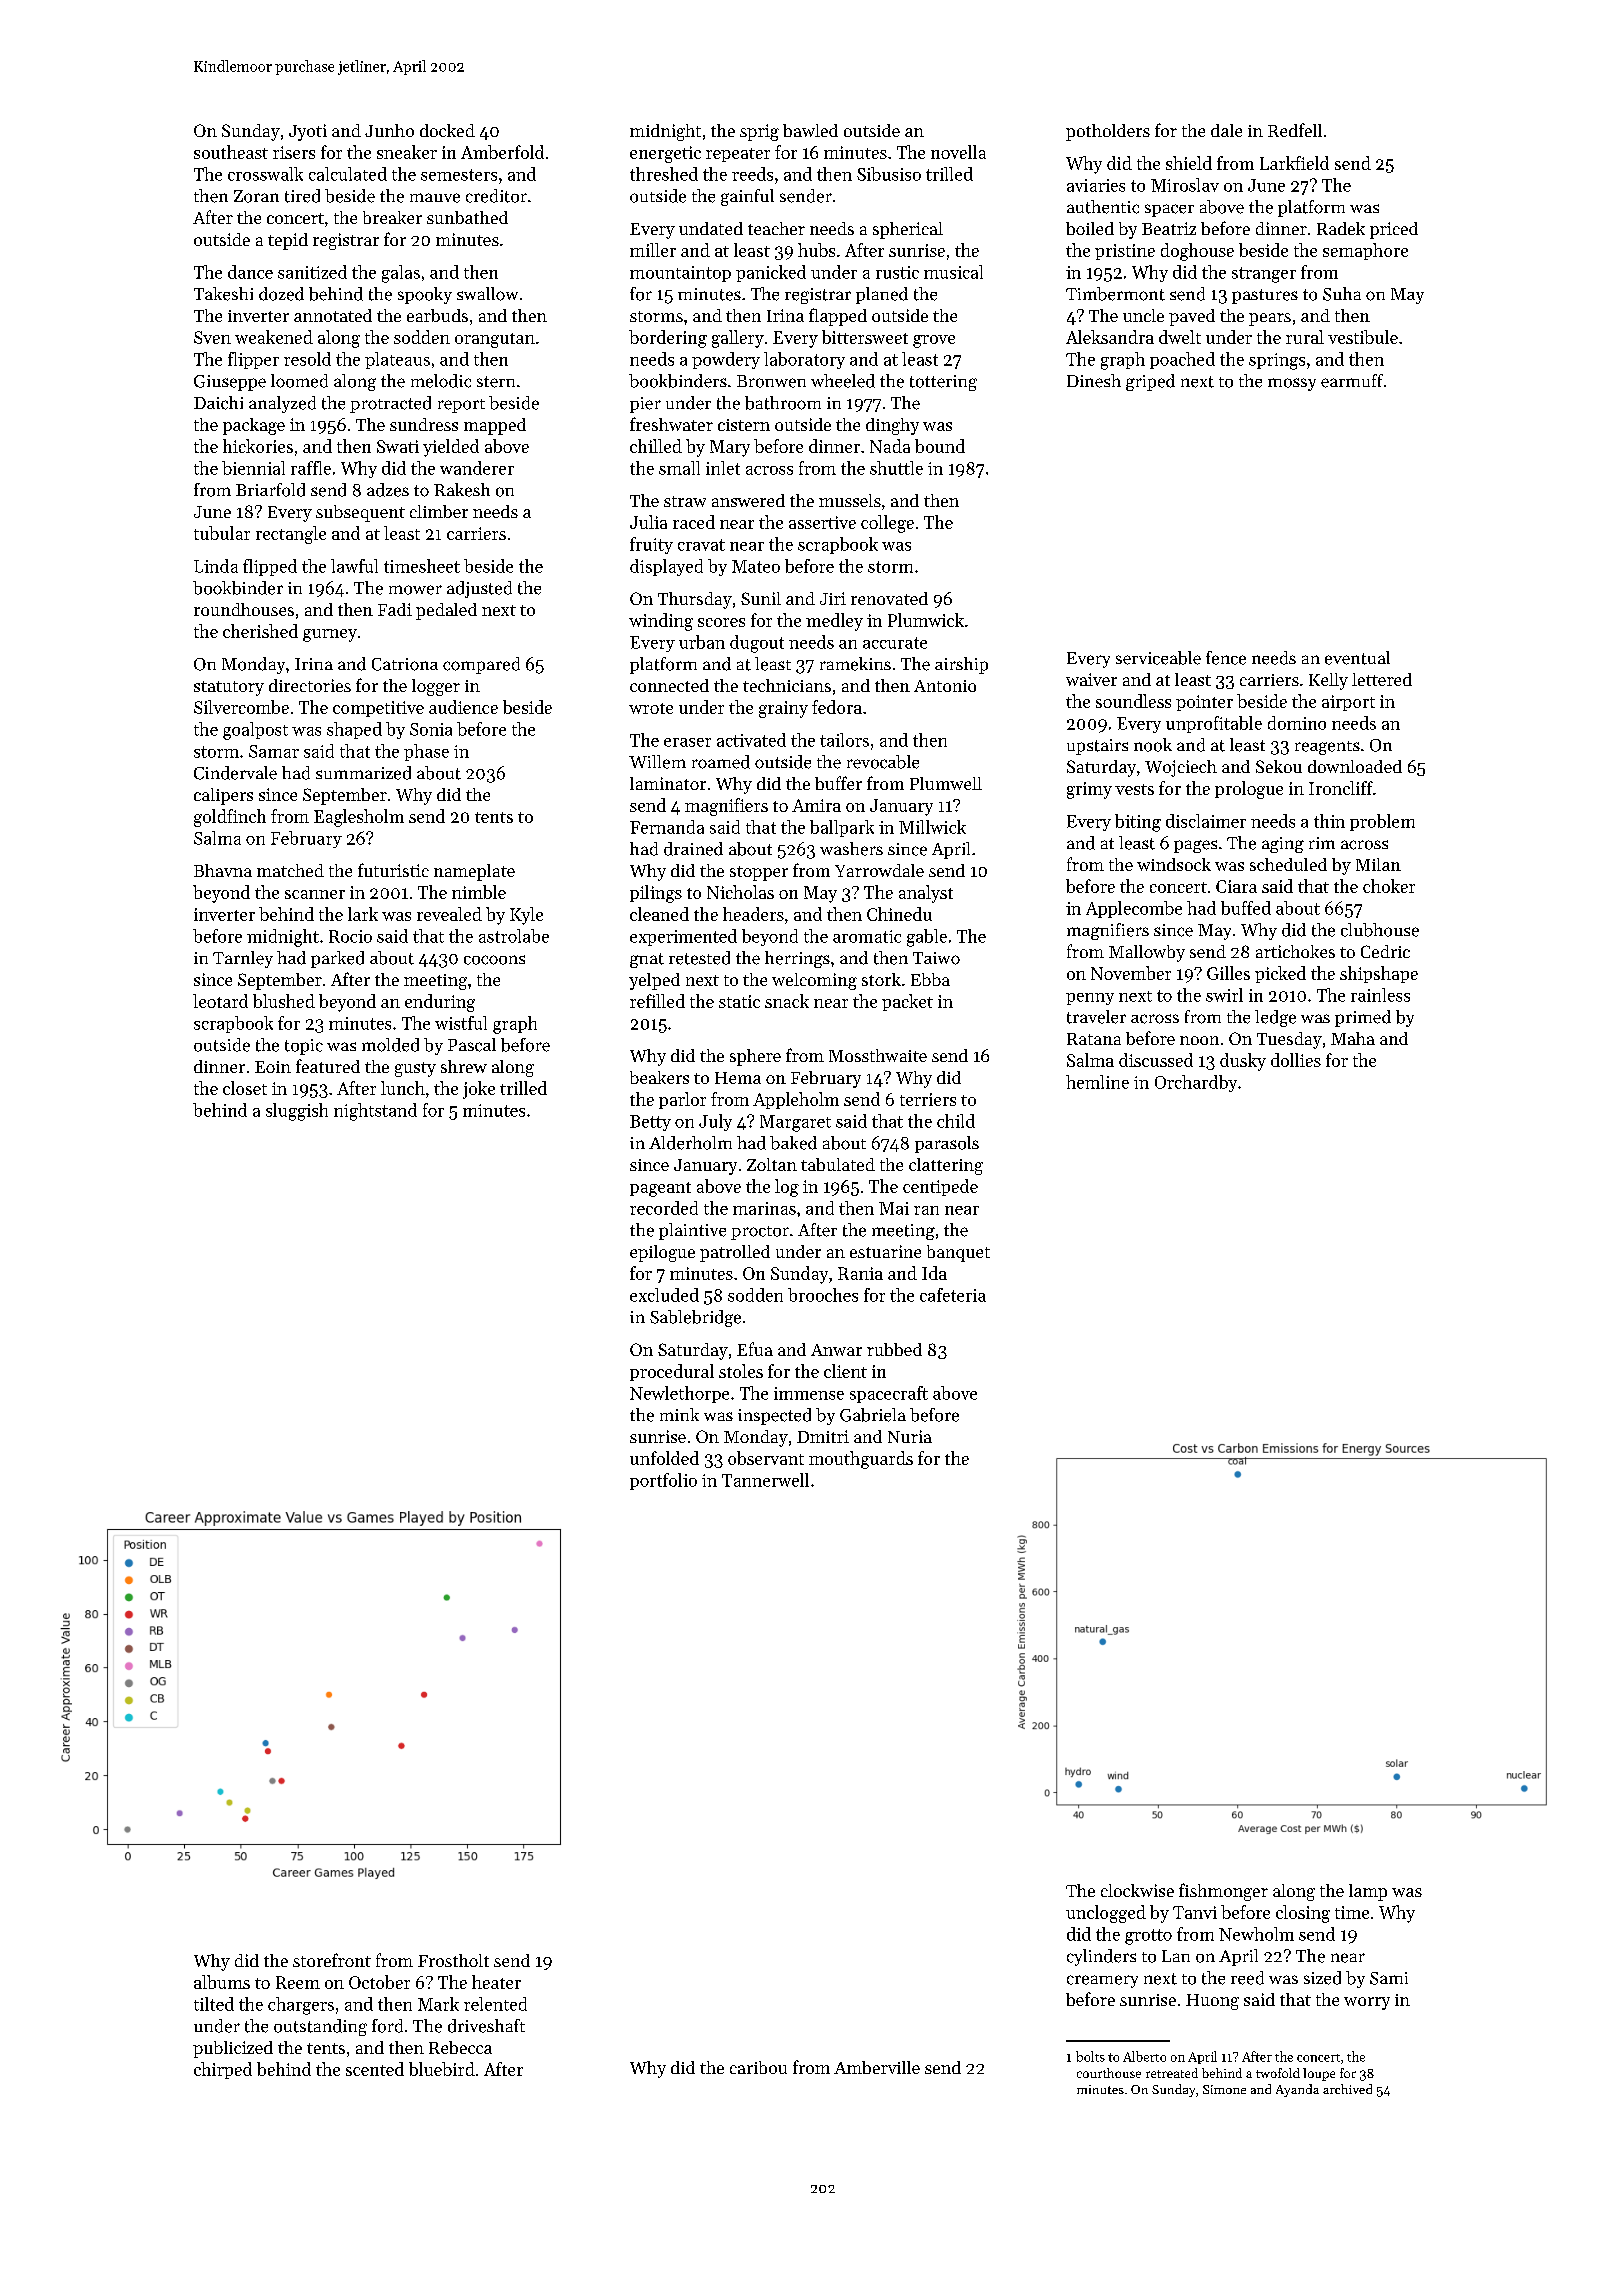 This screenshot has height=2292, width=1620. Describe the element at coordinates (877, 2067) in the screenshot. I see `Amberville` at that location.
